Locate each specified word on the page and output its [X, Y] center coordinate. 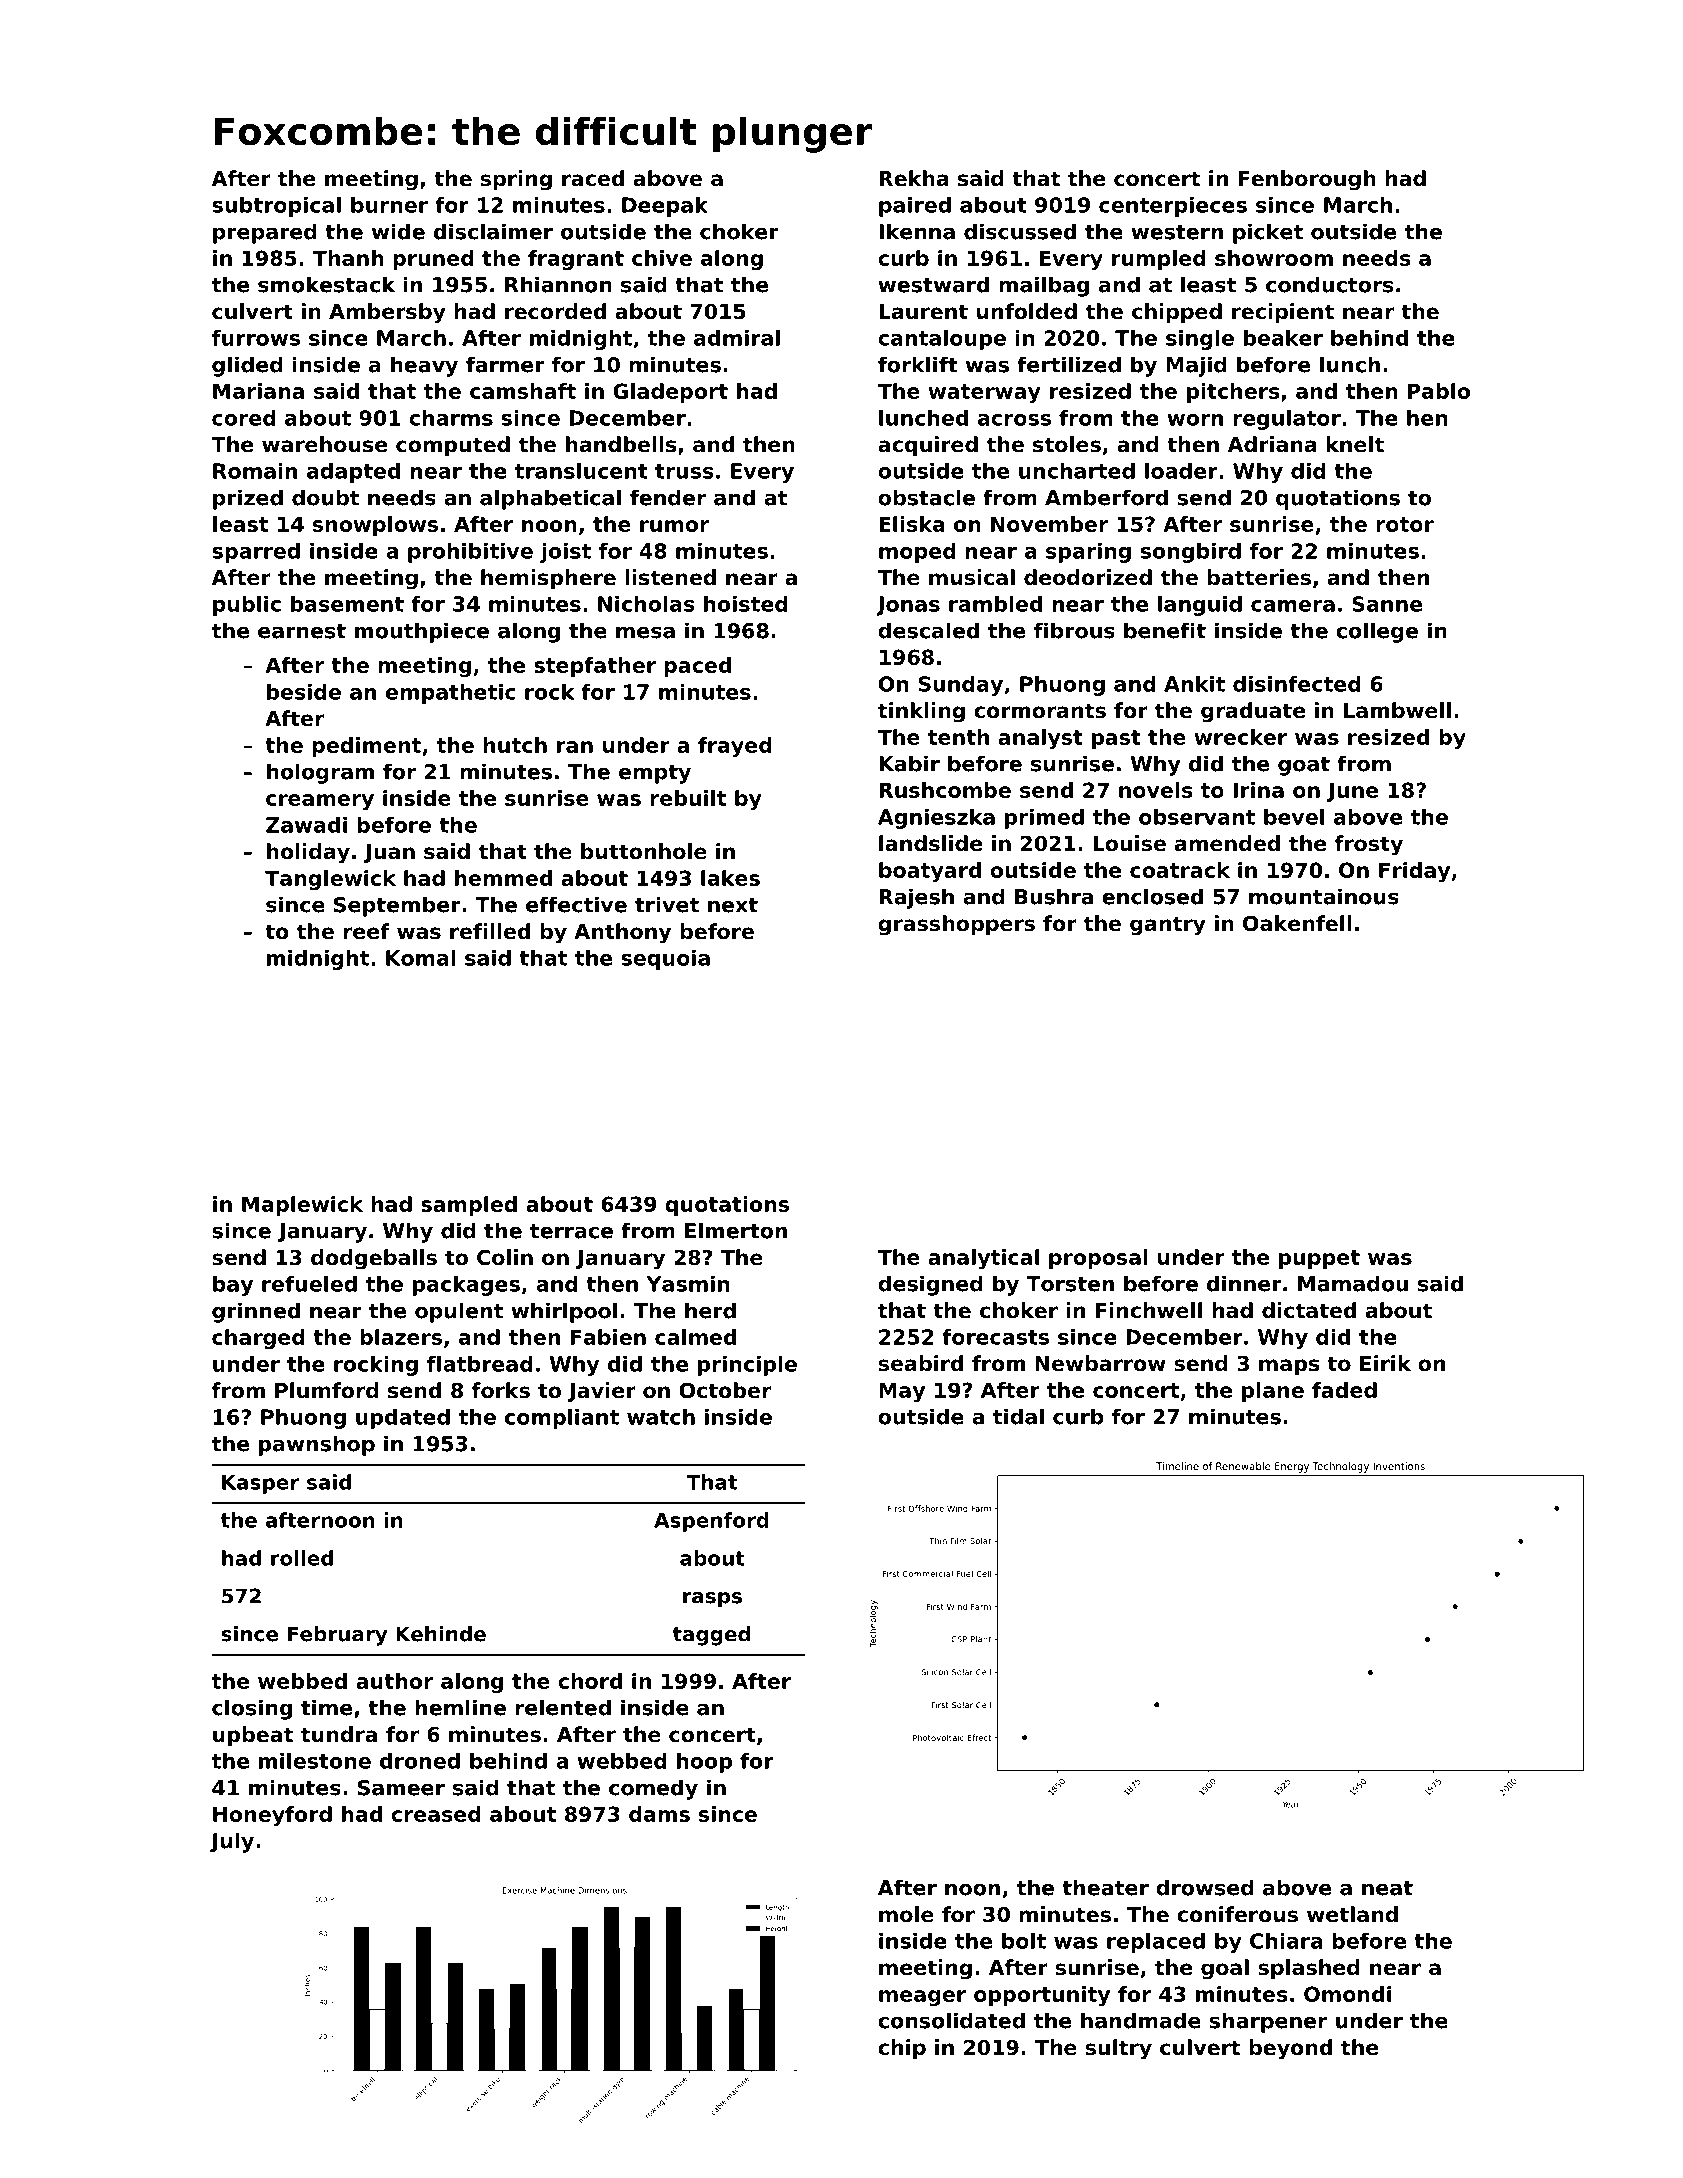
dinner [1244, 1283]
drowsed [1205, 1887]
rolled [302, 1558]
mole [906, 1914]
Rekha [914, 178]
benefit [1165, 630]
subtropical [277, 207]
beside [304, 692]
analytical [983, 1259]
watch [661, 1417]
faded [1344, 1390]
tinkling [921, 712]
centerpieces [1173, 207]
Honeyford [272, 1816]
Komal [421, 958]
